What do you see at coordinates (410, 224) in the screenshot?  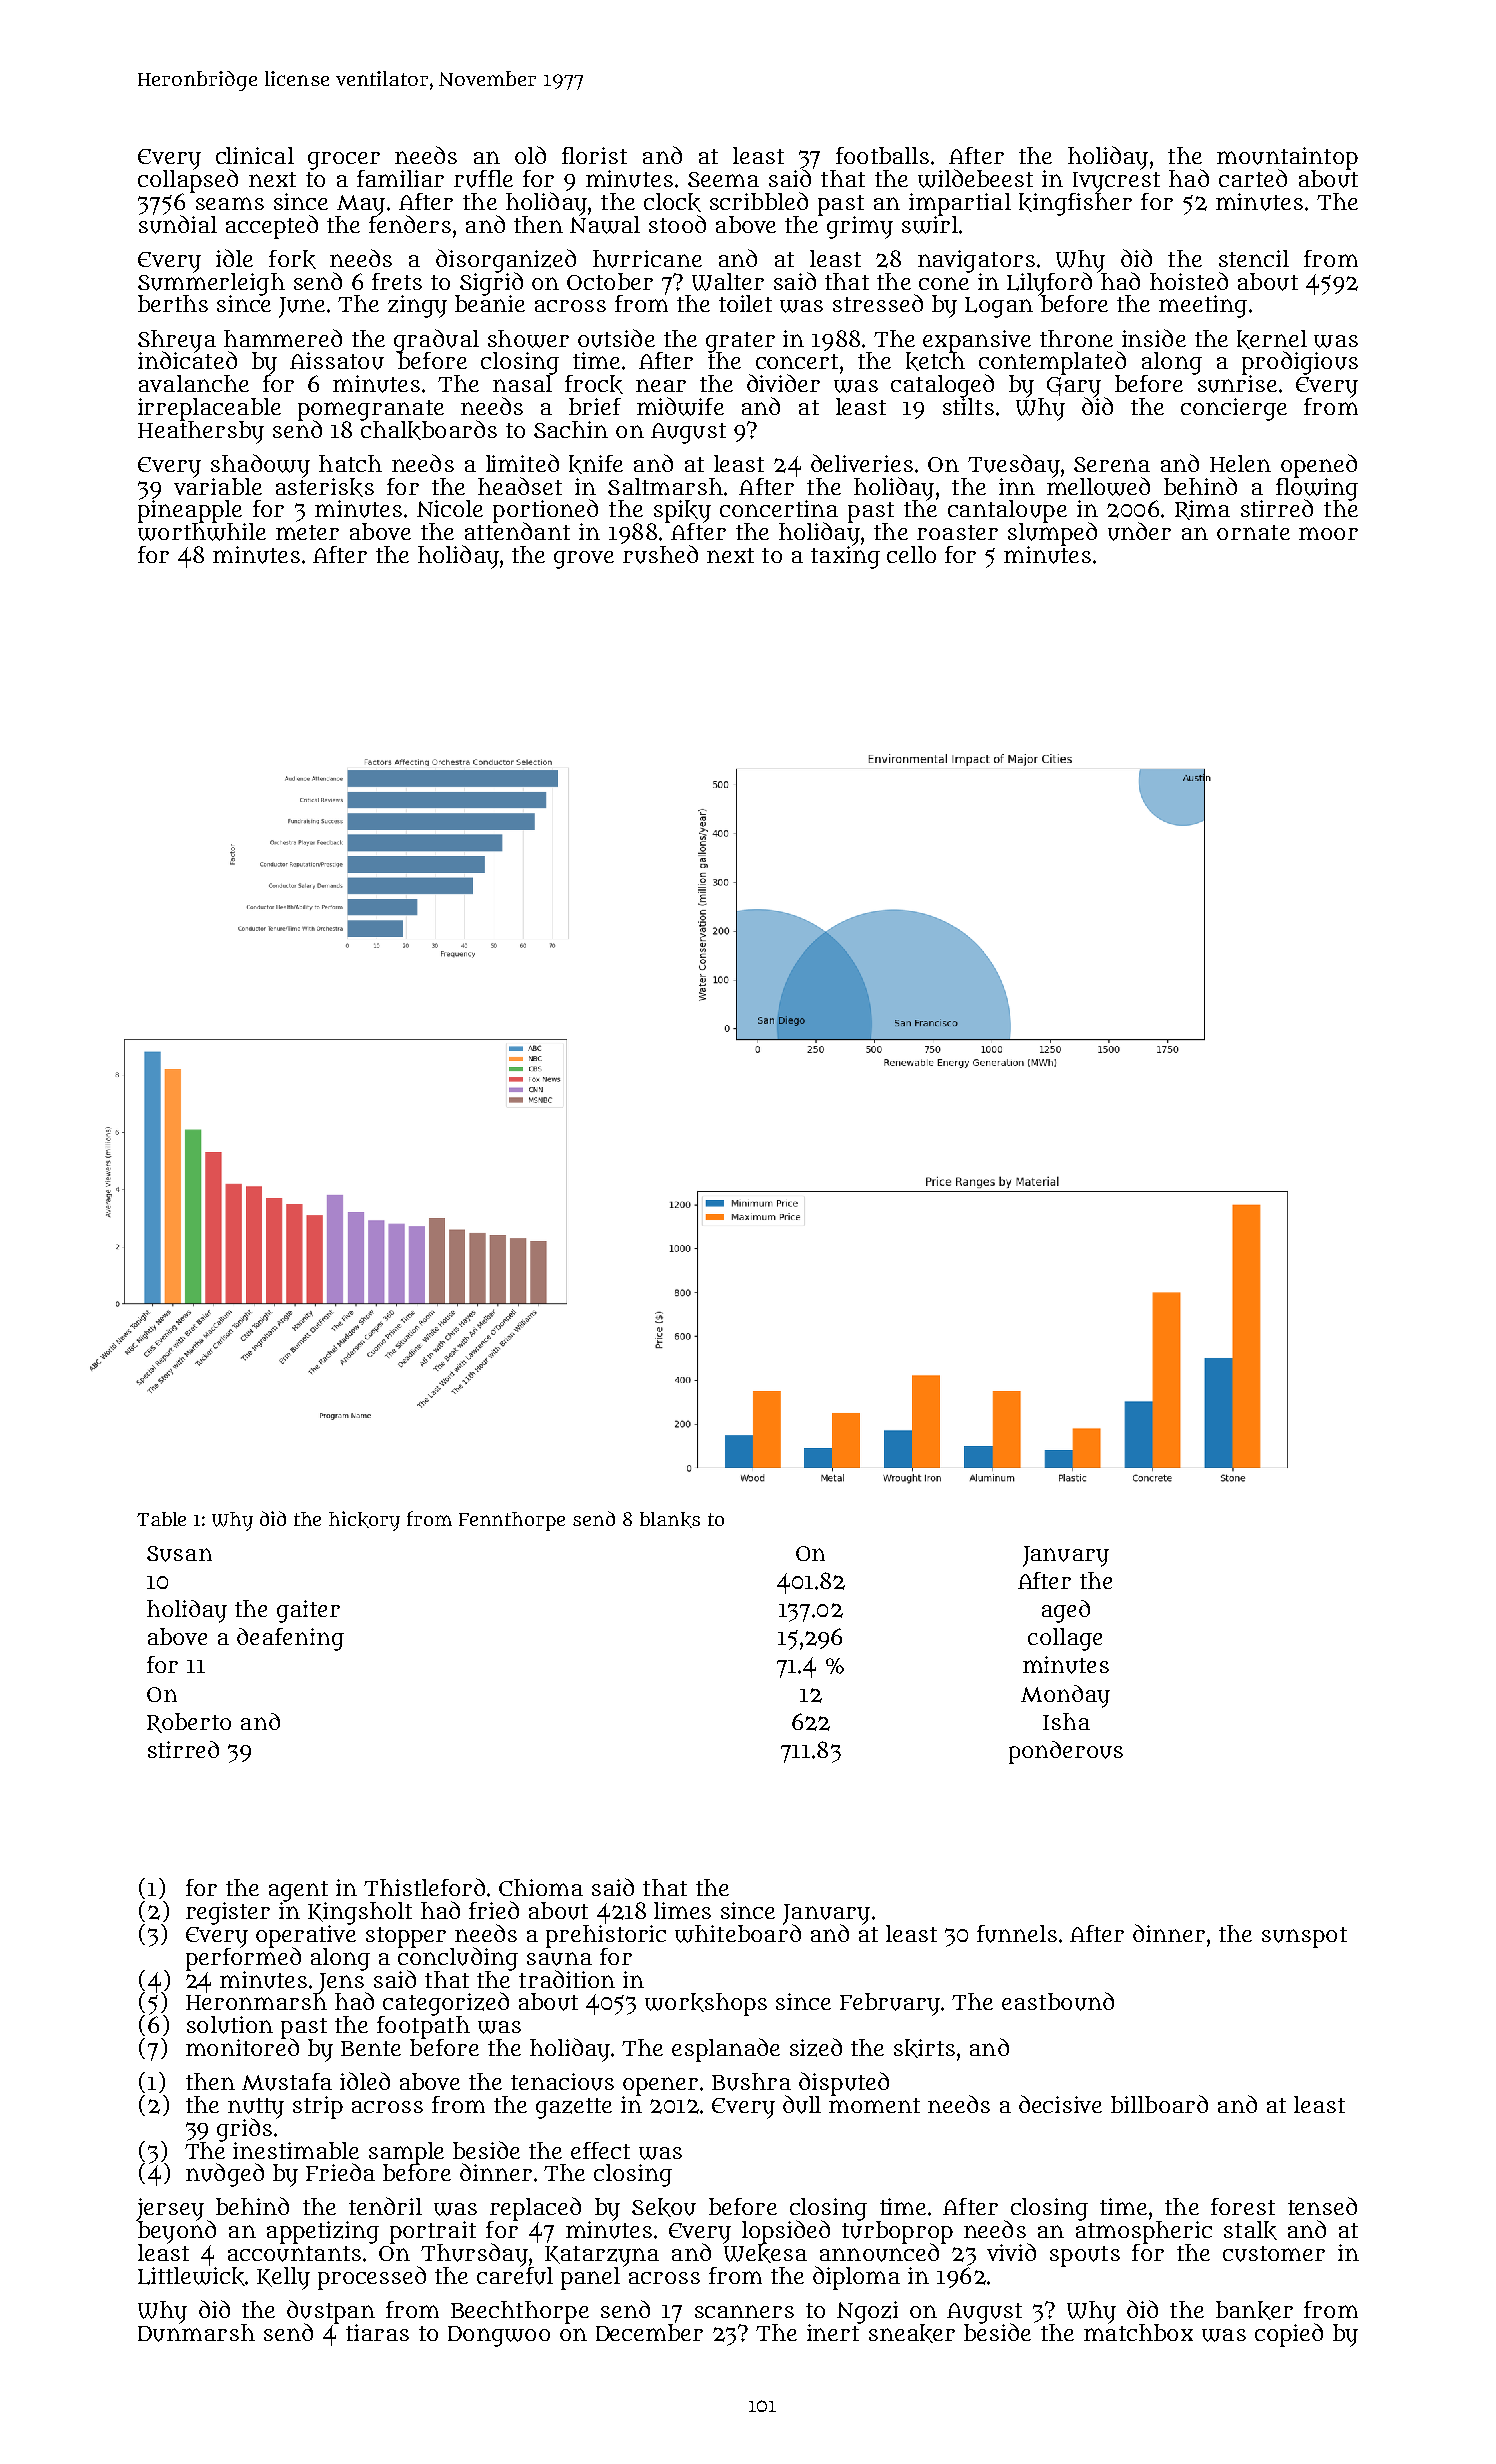 I see `fenders` at bounding box center [410, 224].
